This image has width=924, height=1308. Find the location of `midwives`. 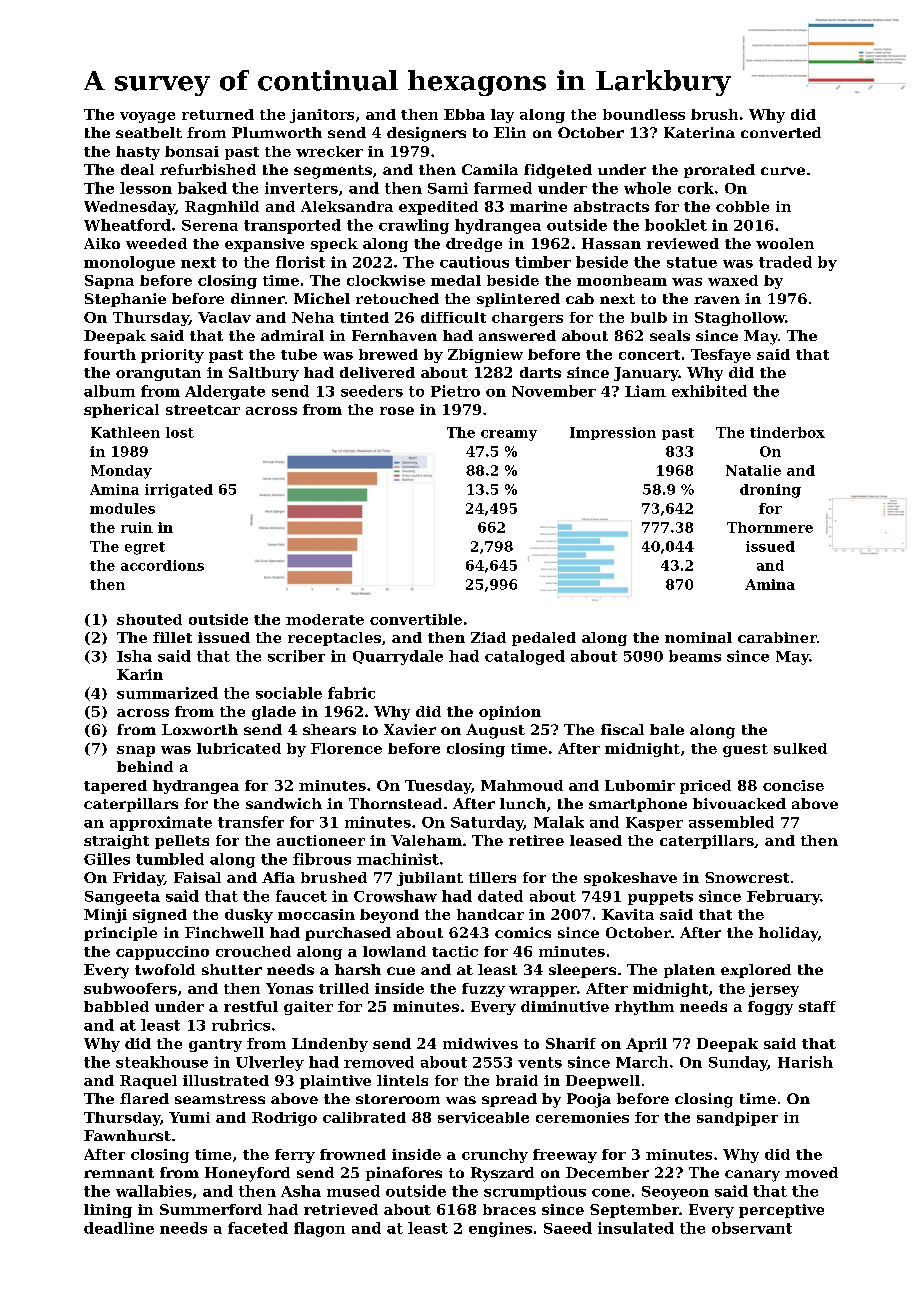

midwives is located at coordinates (480, 1043).
